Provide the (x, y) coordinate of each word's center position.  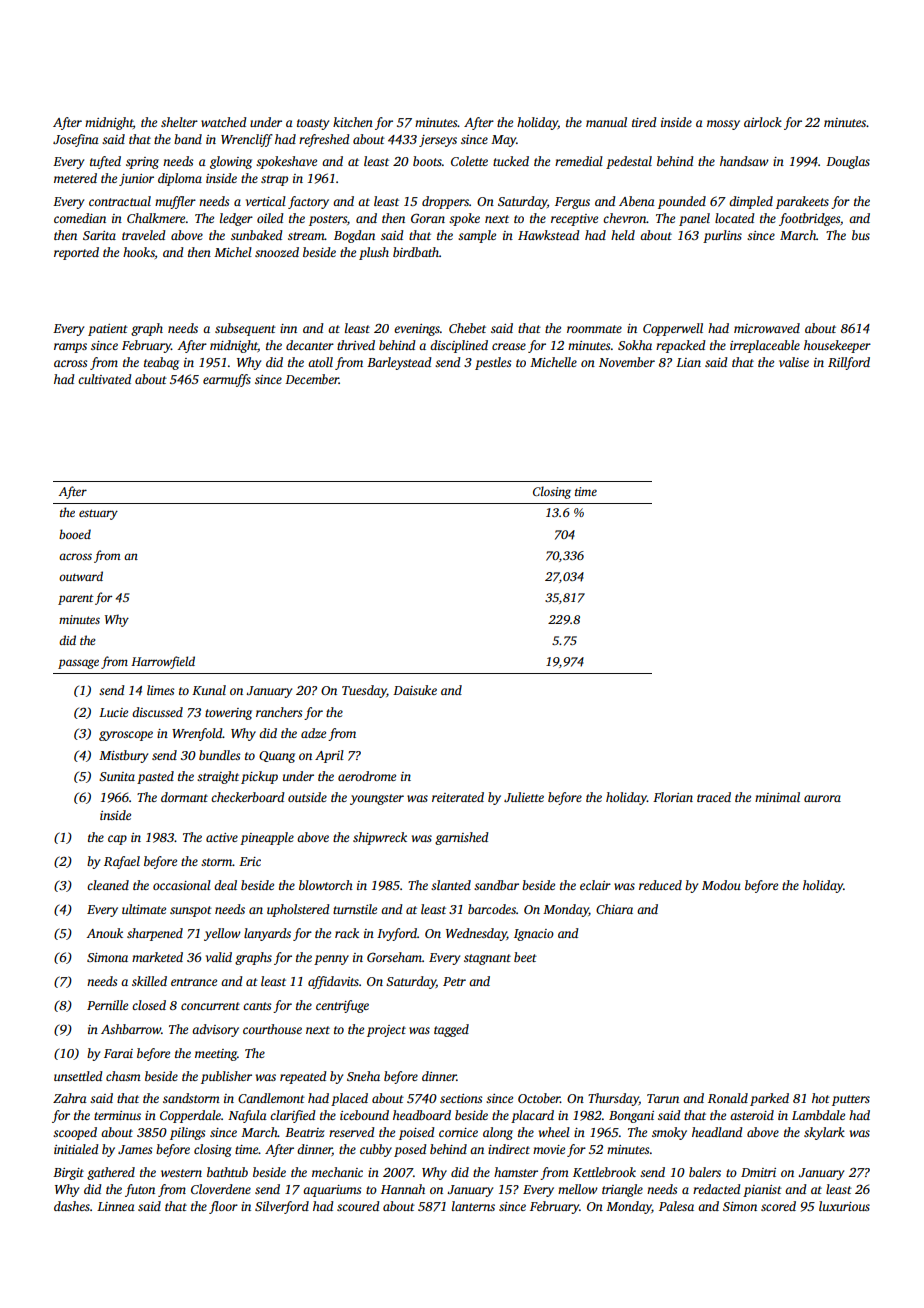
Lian (688, 362)
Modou (721, 885)
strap (274, 180)
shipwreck (380, 838)
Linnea (116, 1206)
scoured (358, 1206)
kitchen (353, 122)
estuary (98, 514)
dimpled (751, 202)
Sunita (117, 776)
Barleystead (399, 363)
